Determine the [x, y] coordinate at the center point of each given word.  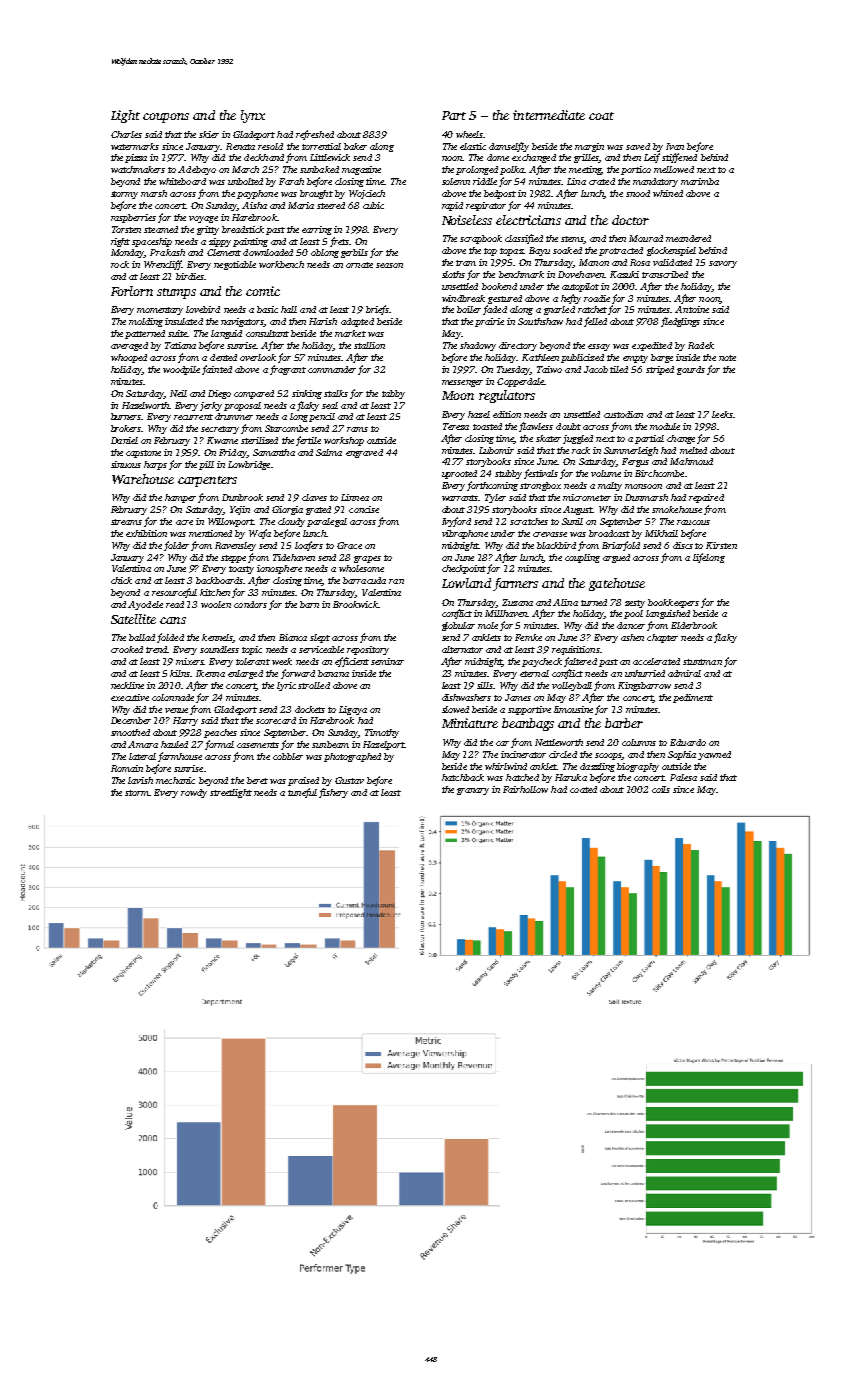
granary [473, 791]
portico [636, 170]
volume [606, 473]
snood [638, 193]
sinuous [126, 464]
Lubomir [496, 450]
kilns [180, 673]
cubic [373, 205]
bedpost [500, 194]
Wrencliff [163, 265]
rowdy [194, 793]
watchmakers [138, 169]
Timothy [382, 733]
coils [661, 789]
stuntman [702, 662]
